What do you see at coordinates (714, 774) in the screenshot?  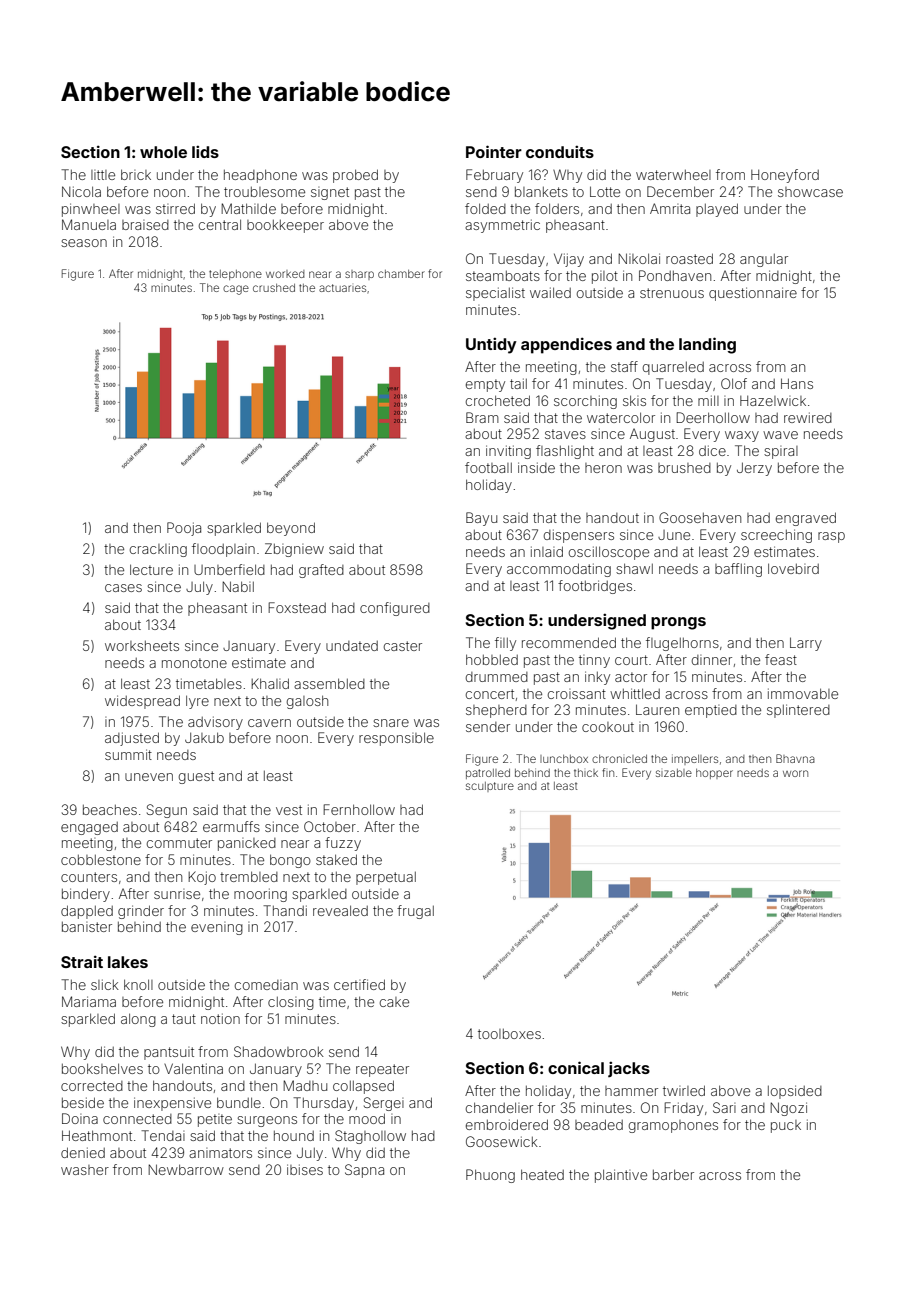 I see `hopper` at bounding box center [714, 774].
